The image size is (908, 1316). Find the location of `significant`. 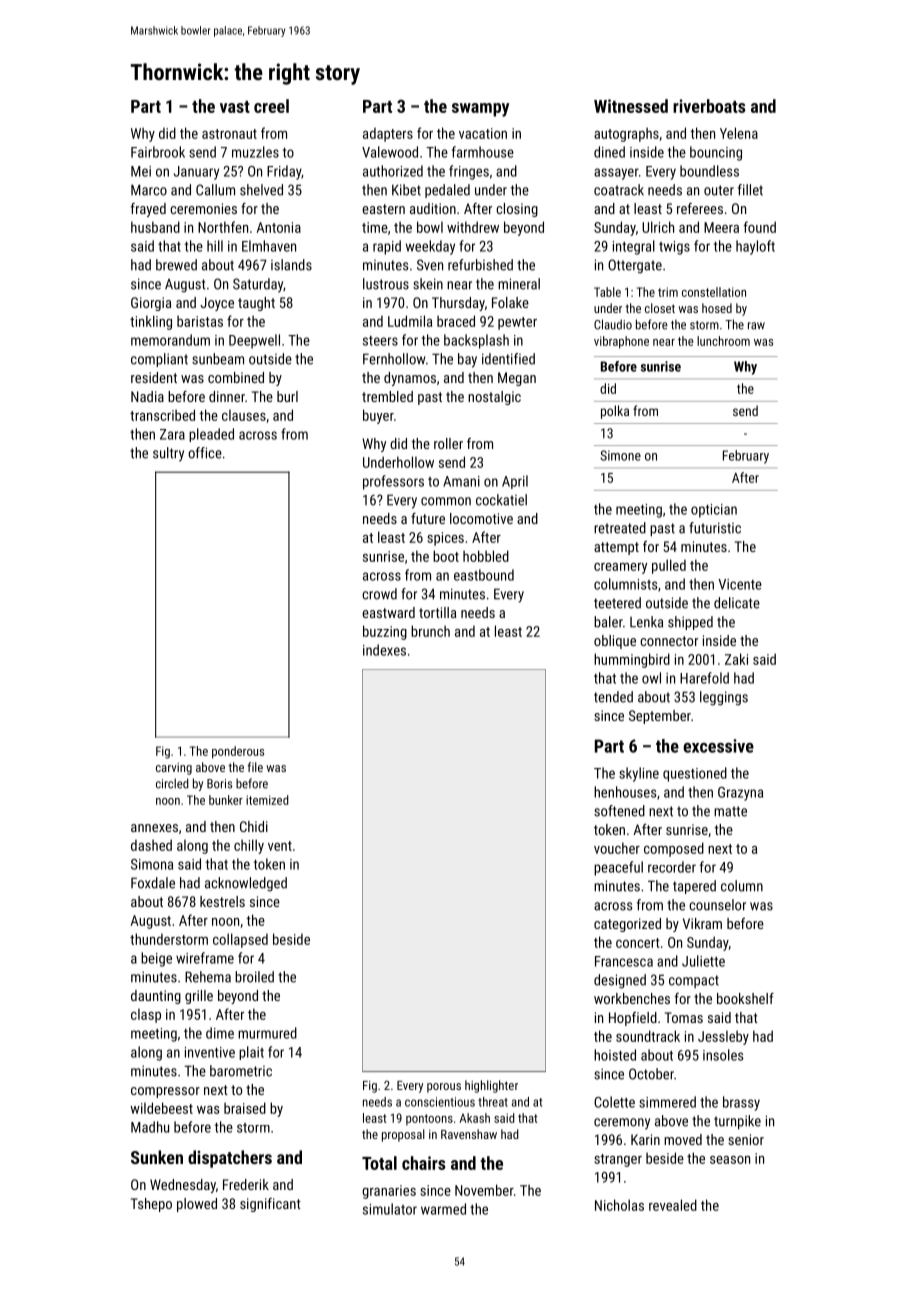

significant is located at coordinates (270, 1205).
